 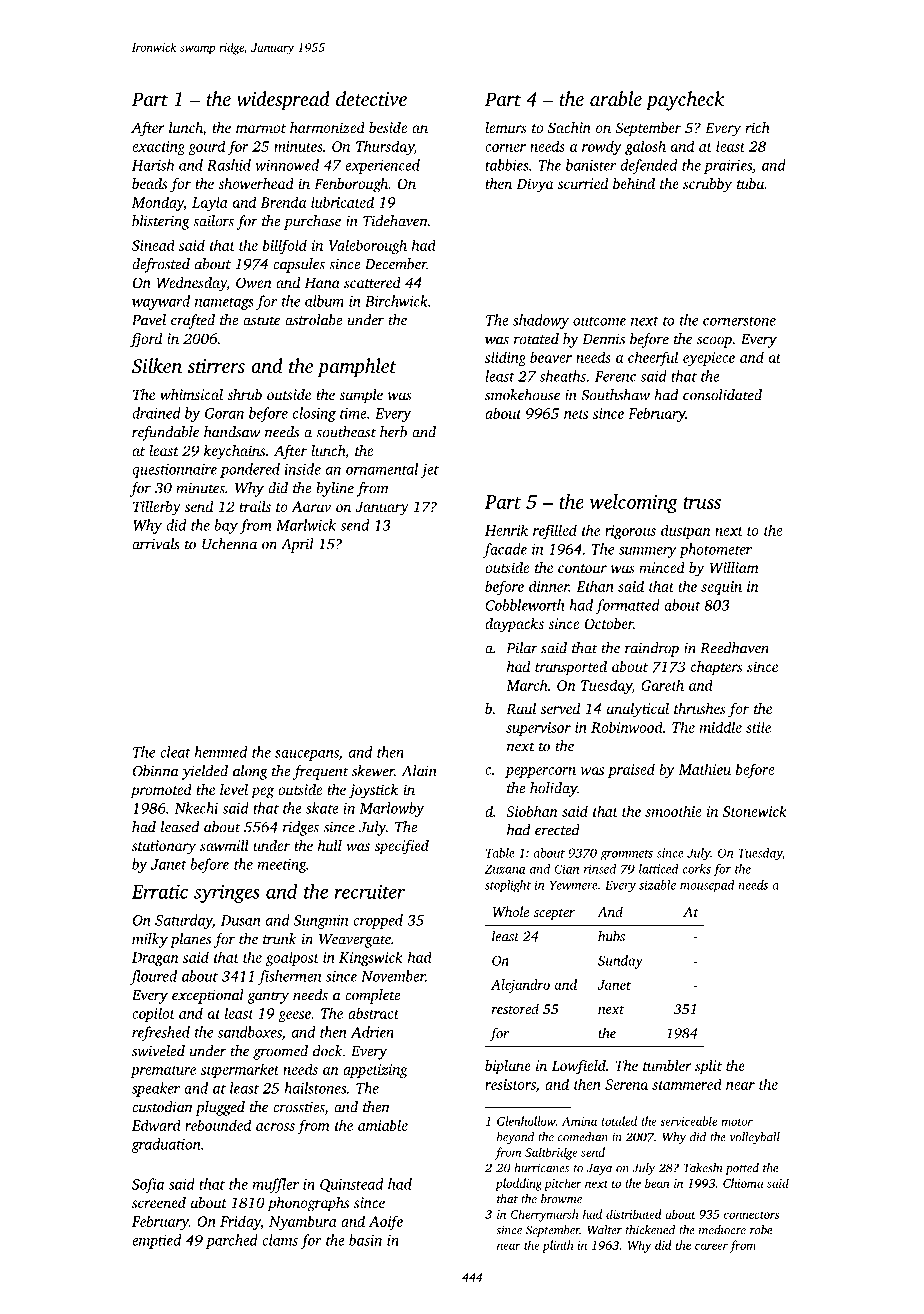 I want to click on screened, so click(x=159, y=1202).
